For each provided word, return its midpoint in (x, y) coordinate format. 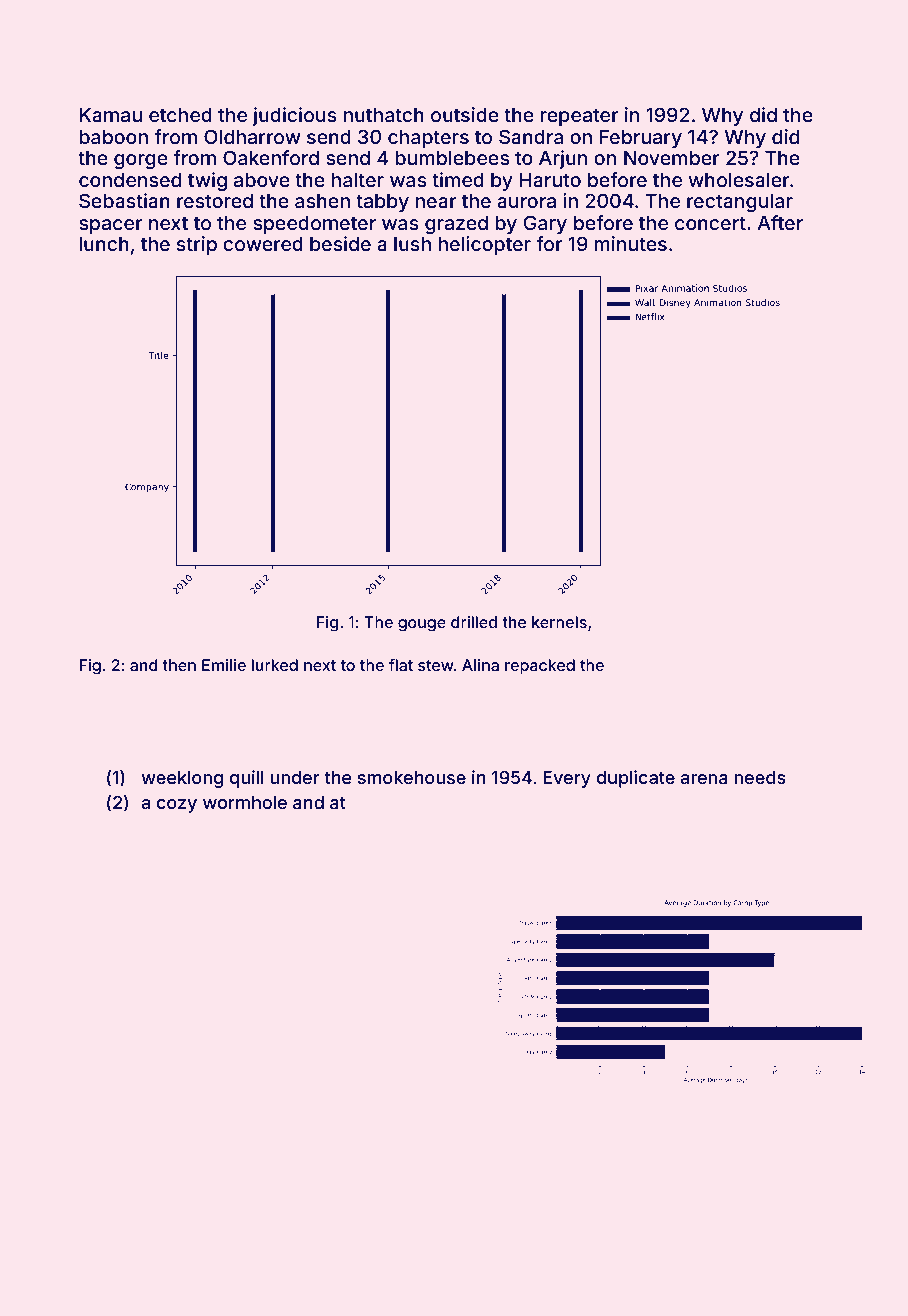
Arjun (563, 159)
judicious (294, 116)
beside (340, 243)
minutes (631, 243)
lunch (104, 243)
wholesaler (739, 179)
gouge (422, 625)
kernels (559, 622)
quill (247, 779)
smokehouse (412, 777)
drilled (474, 622)
